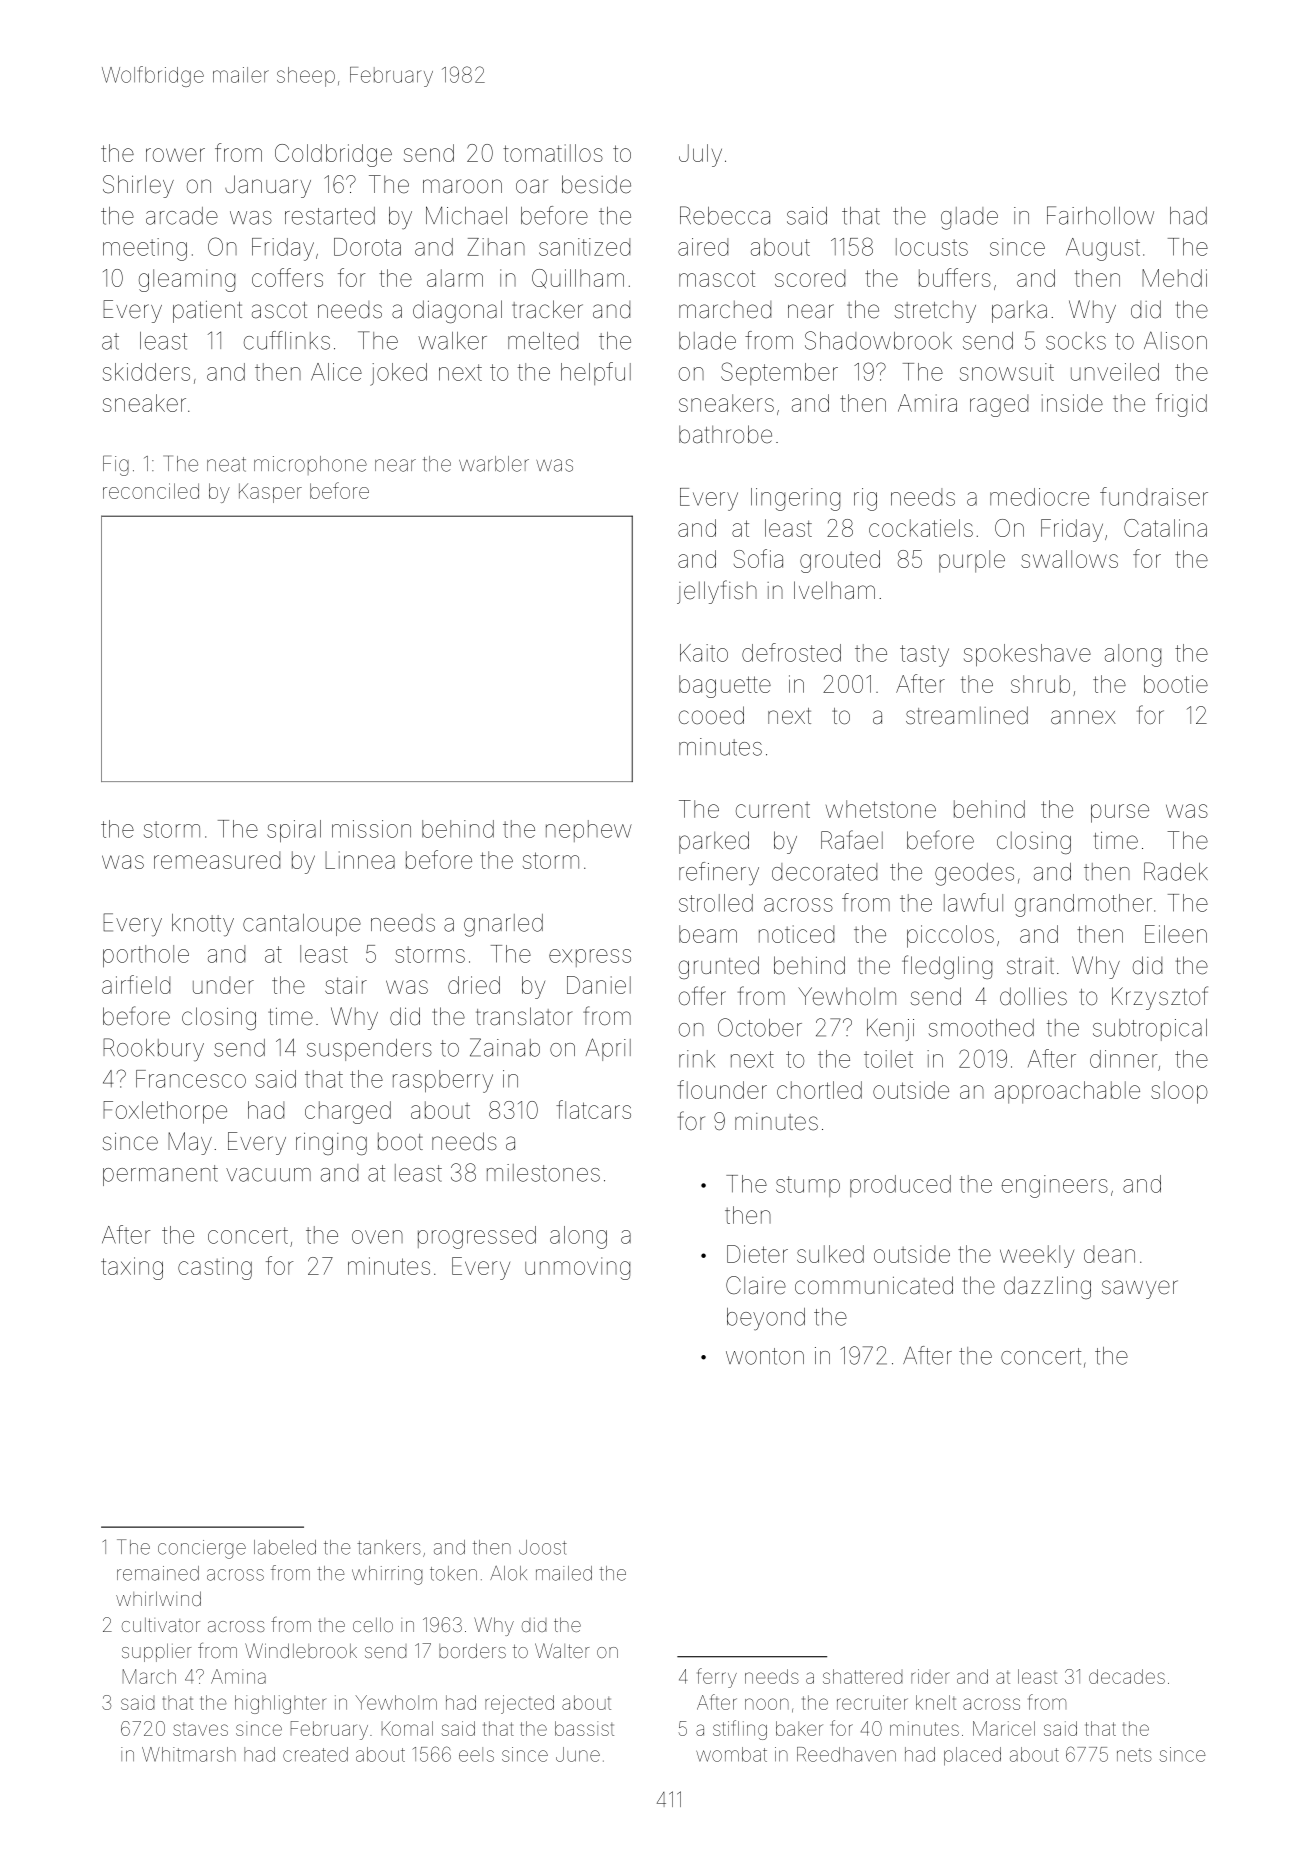 The width and height of the screenshot is (1310, 1853). Describe the element at coordinates (146, 956) in the screenshot. I see `porthole` at that location.
